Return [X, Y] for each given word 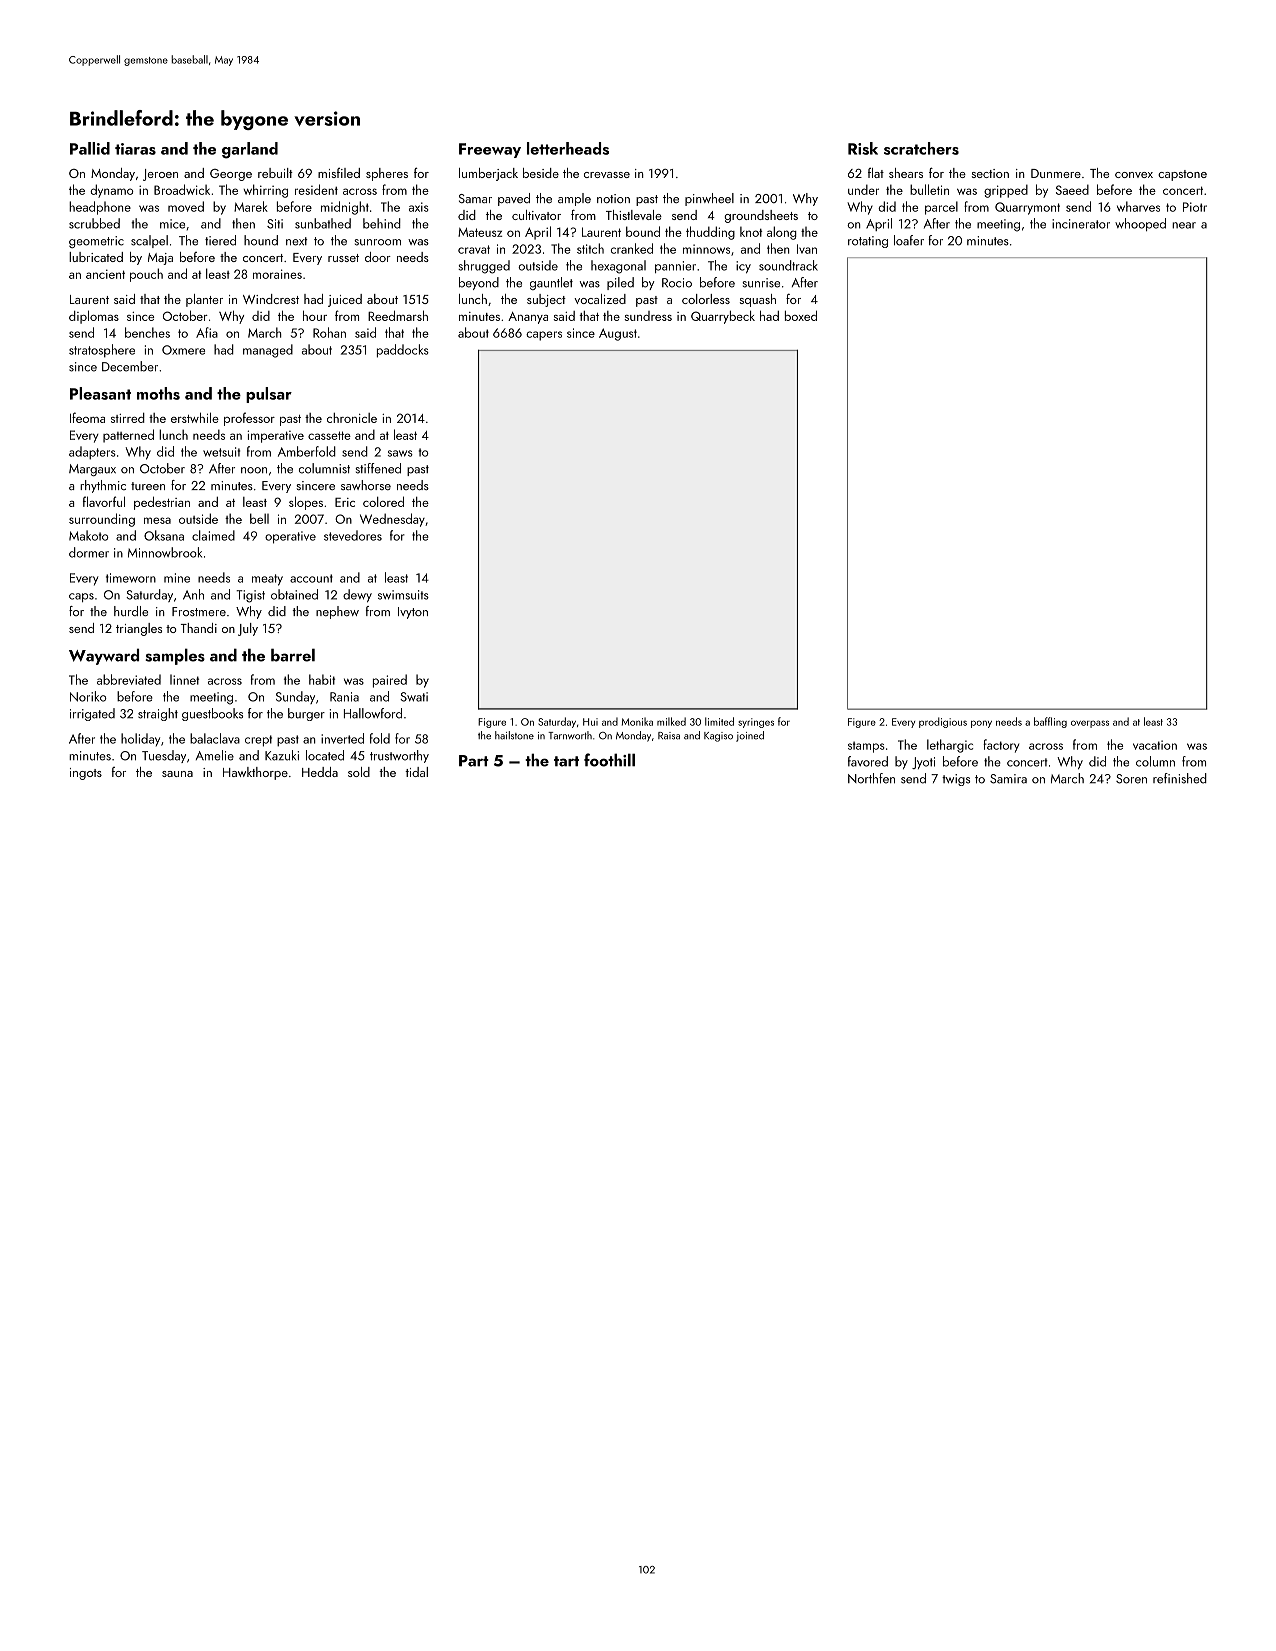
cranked [632, 248]
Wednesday [392, 520]
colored [383, 501]
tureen [148, 486]
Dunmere [1056, 173]
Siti [275, 224]
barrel [293, 655]
